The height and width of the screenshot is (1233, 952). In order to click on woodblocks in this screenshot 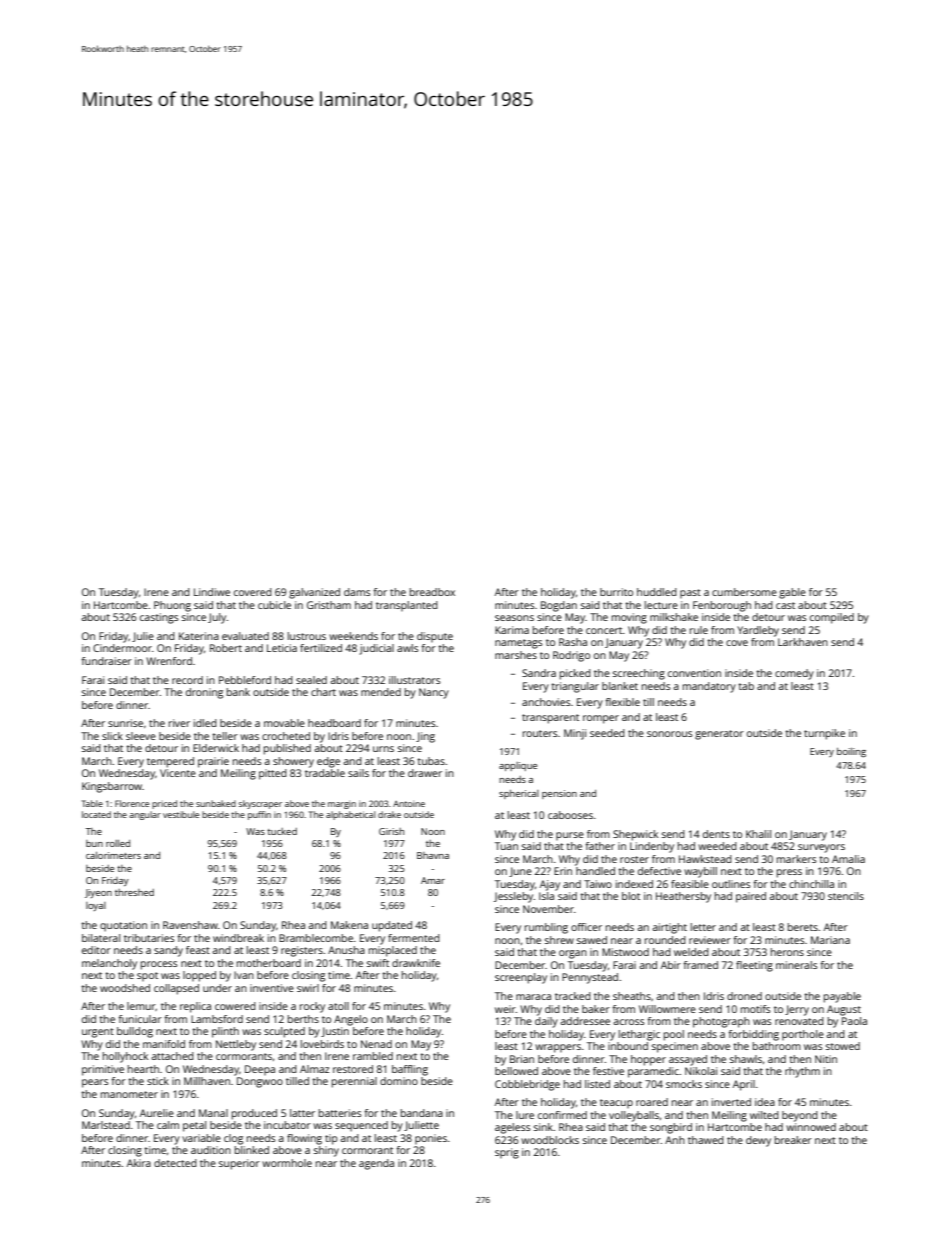, I will do `click(550, 1140)`.
